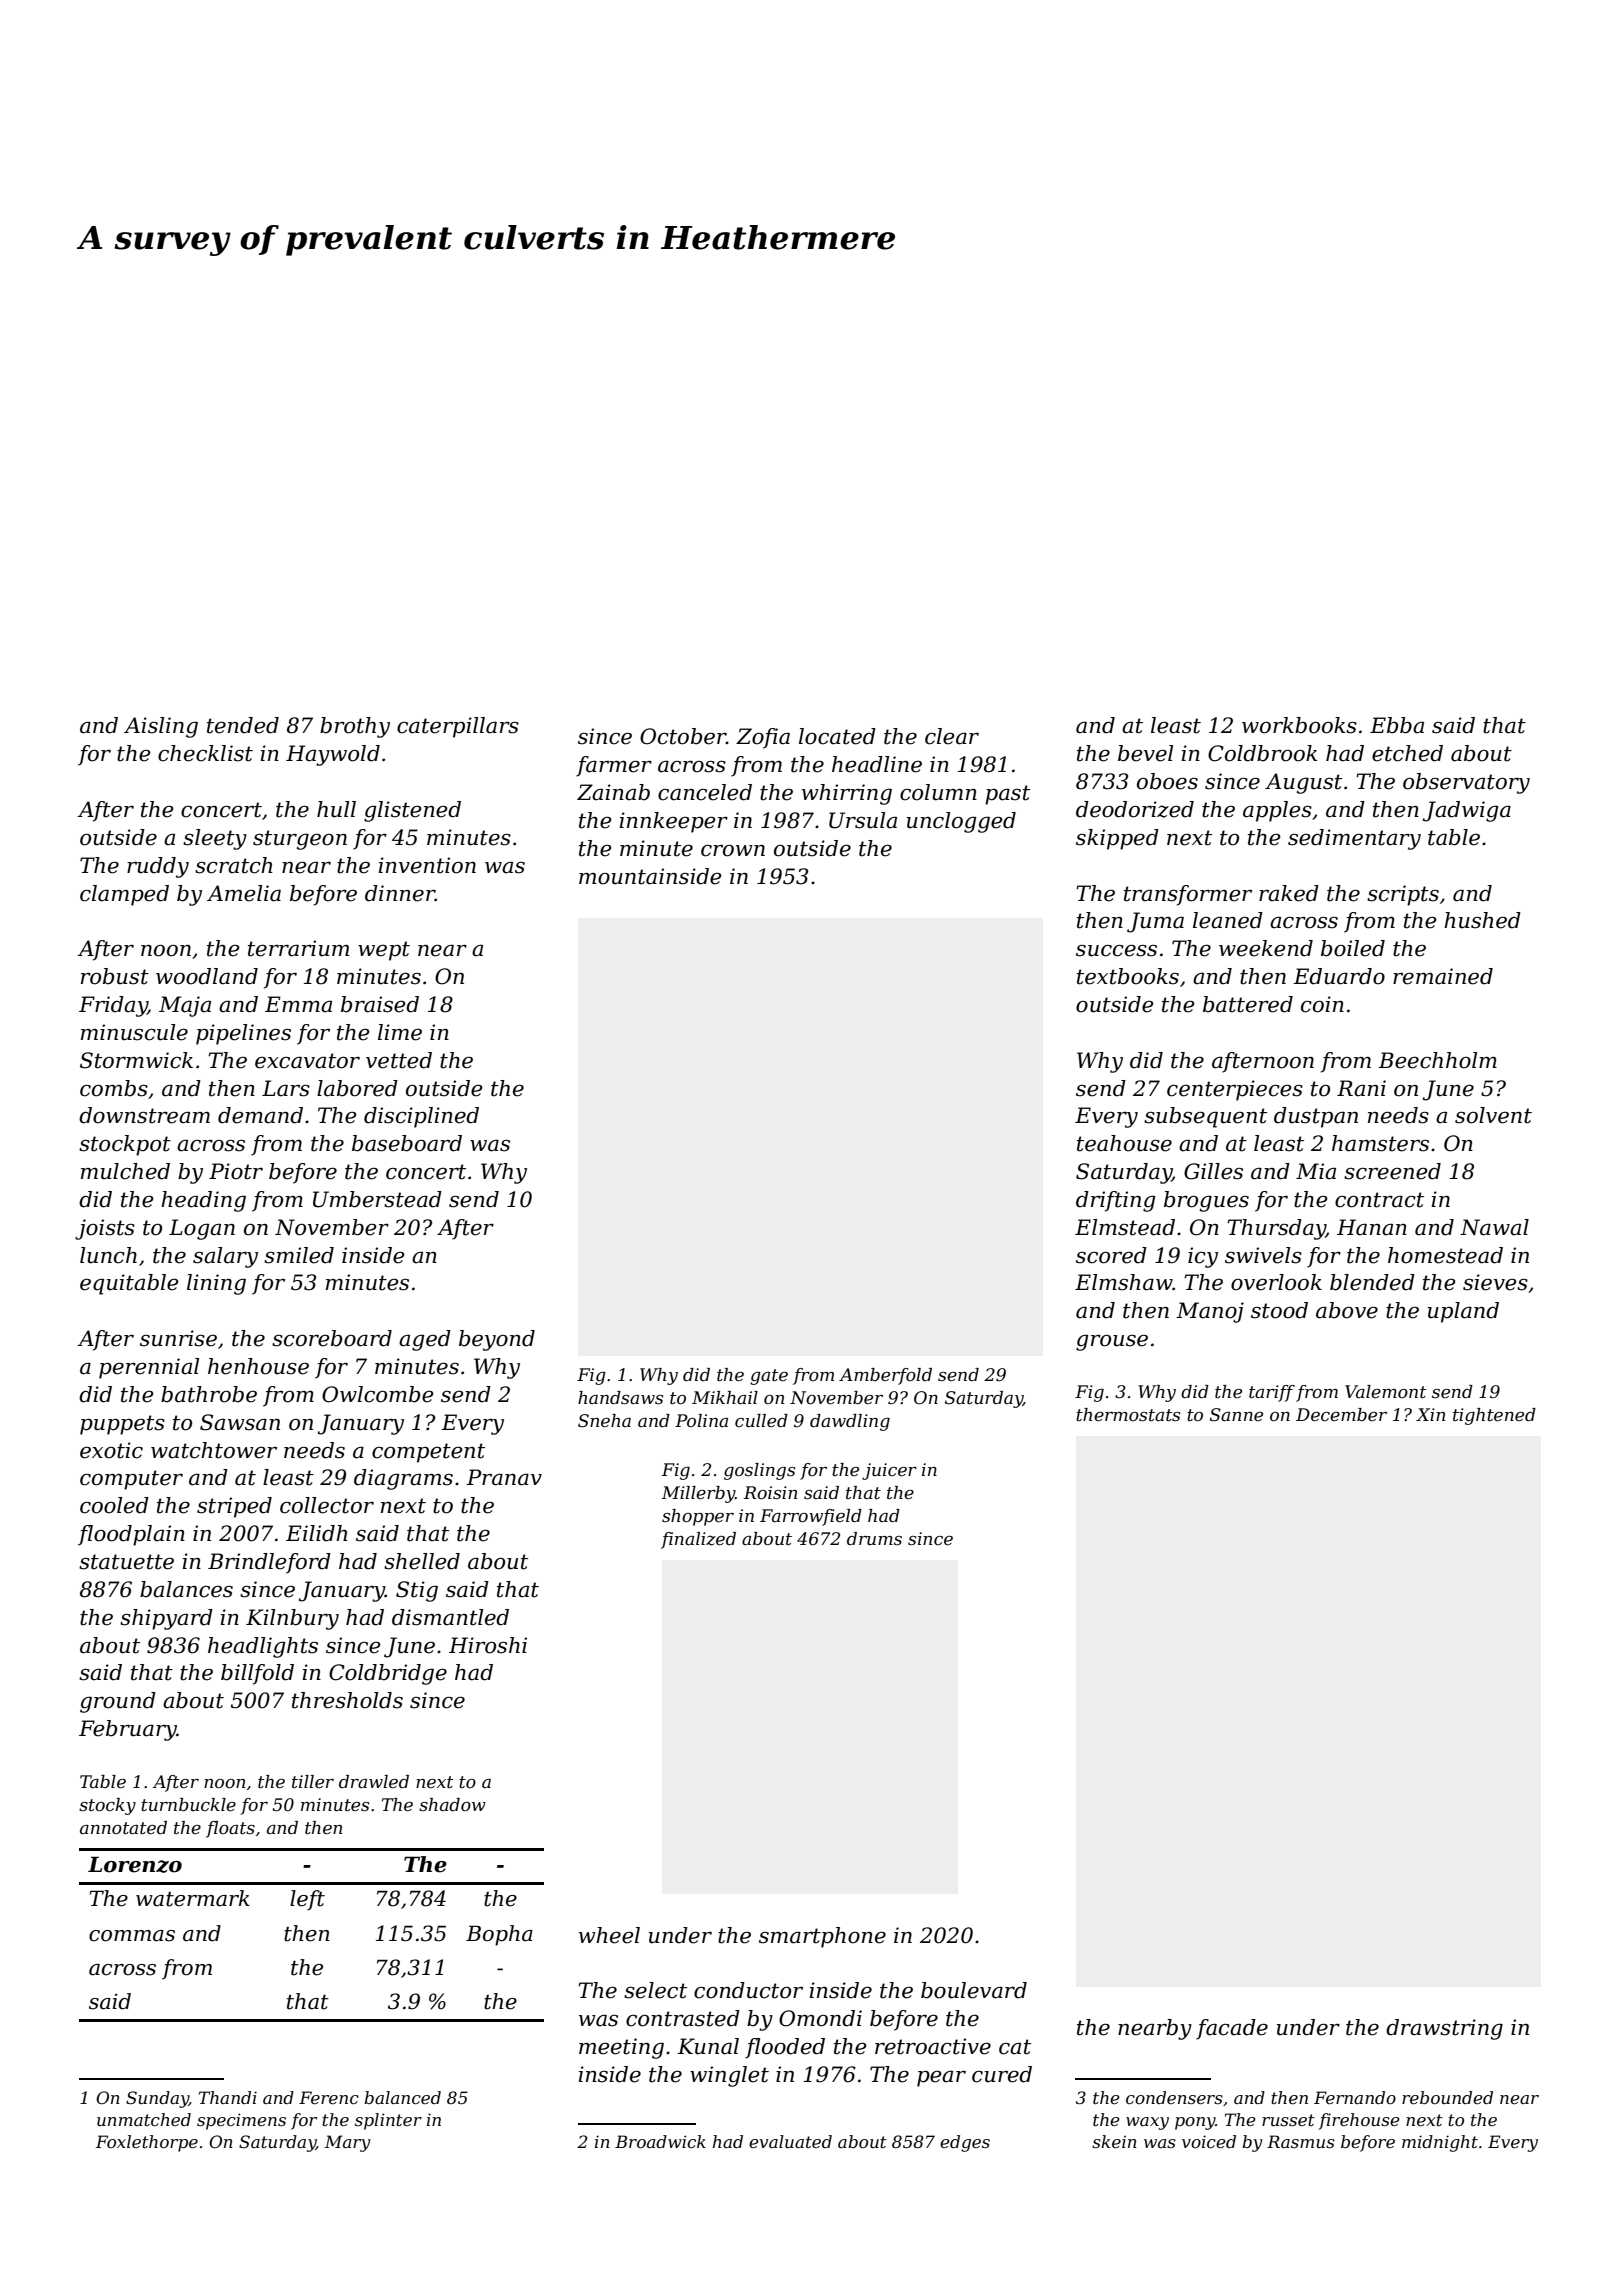 Image resolution: width=1620 pixels, height=2292 pixels. I want to click on disciplined, so click(421, 1117).
